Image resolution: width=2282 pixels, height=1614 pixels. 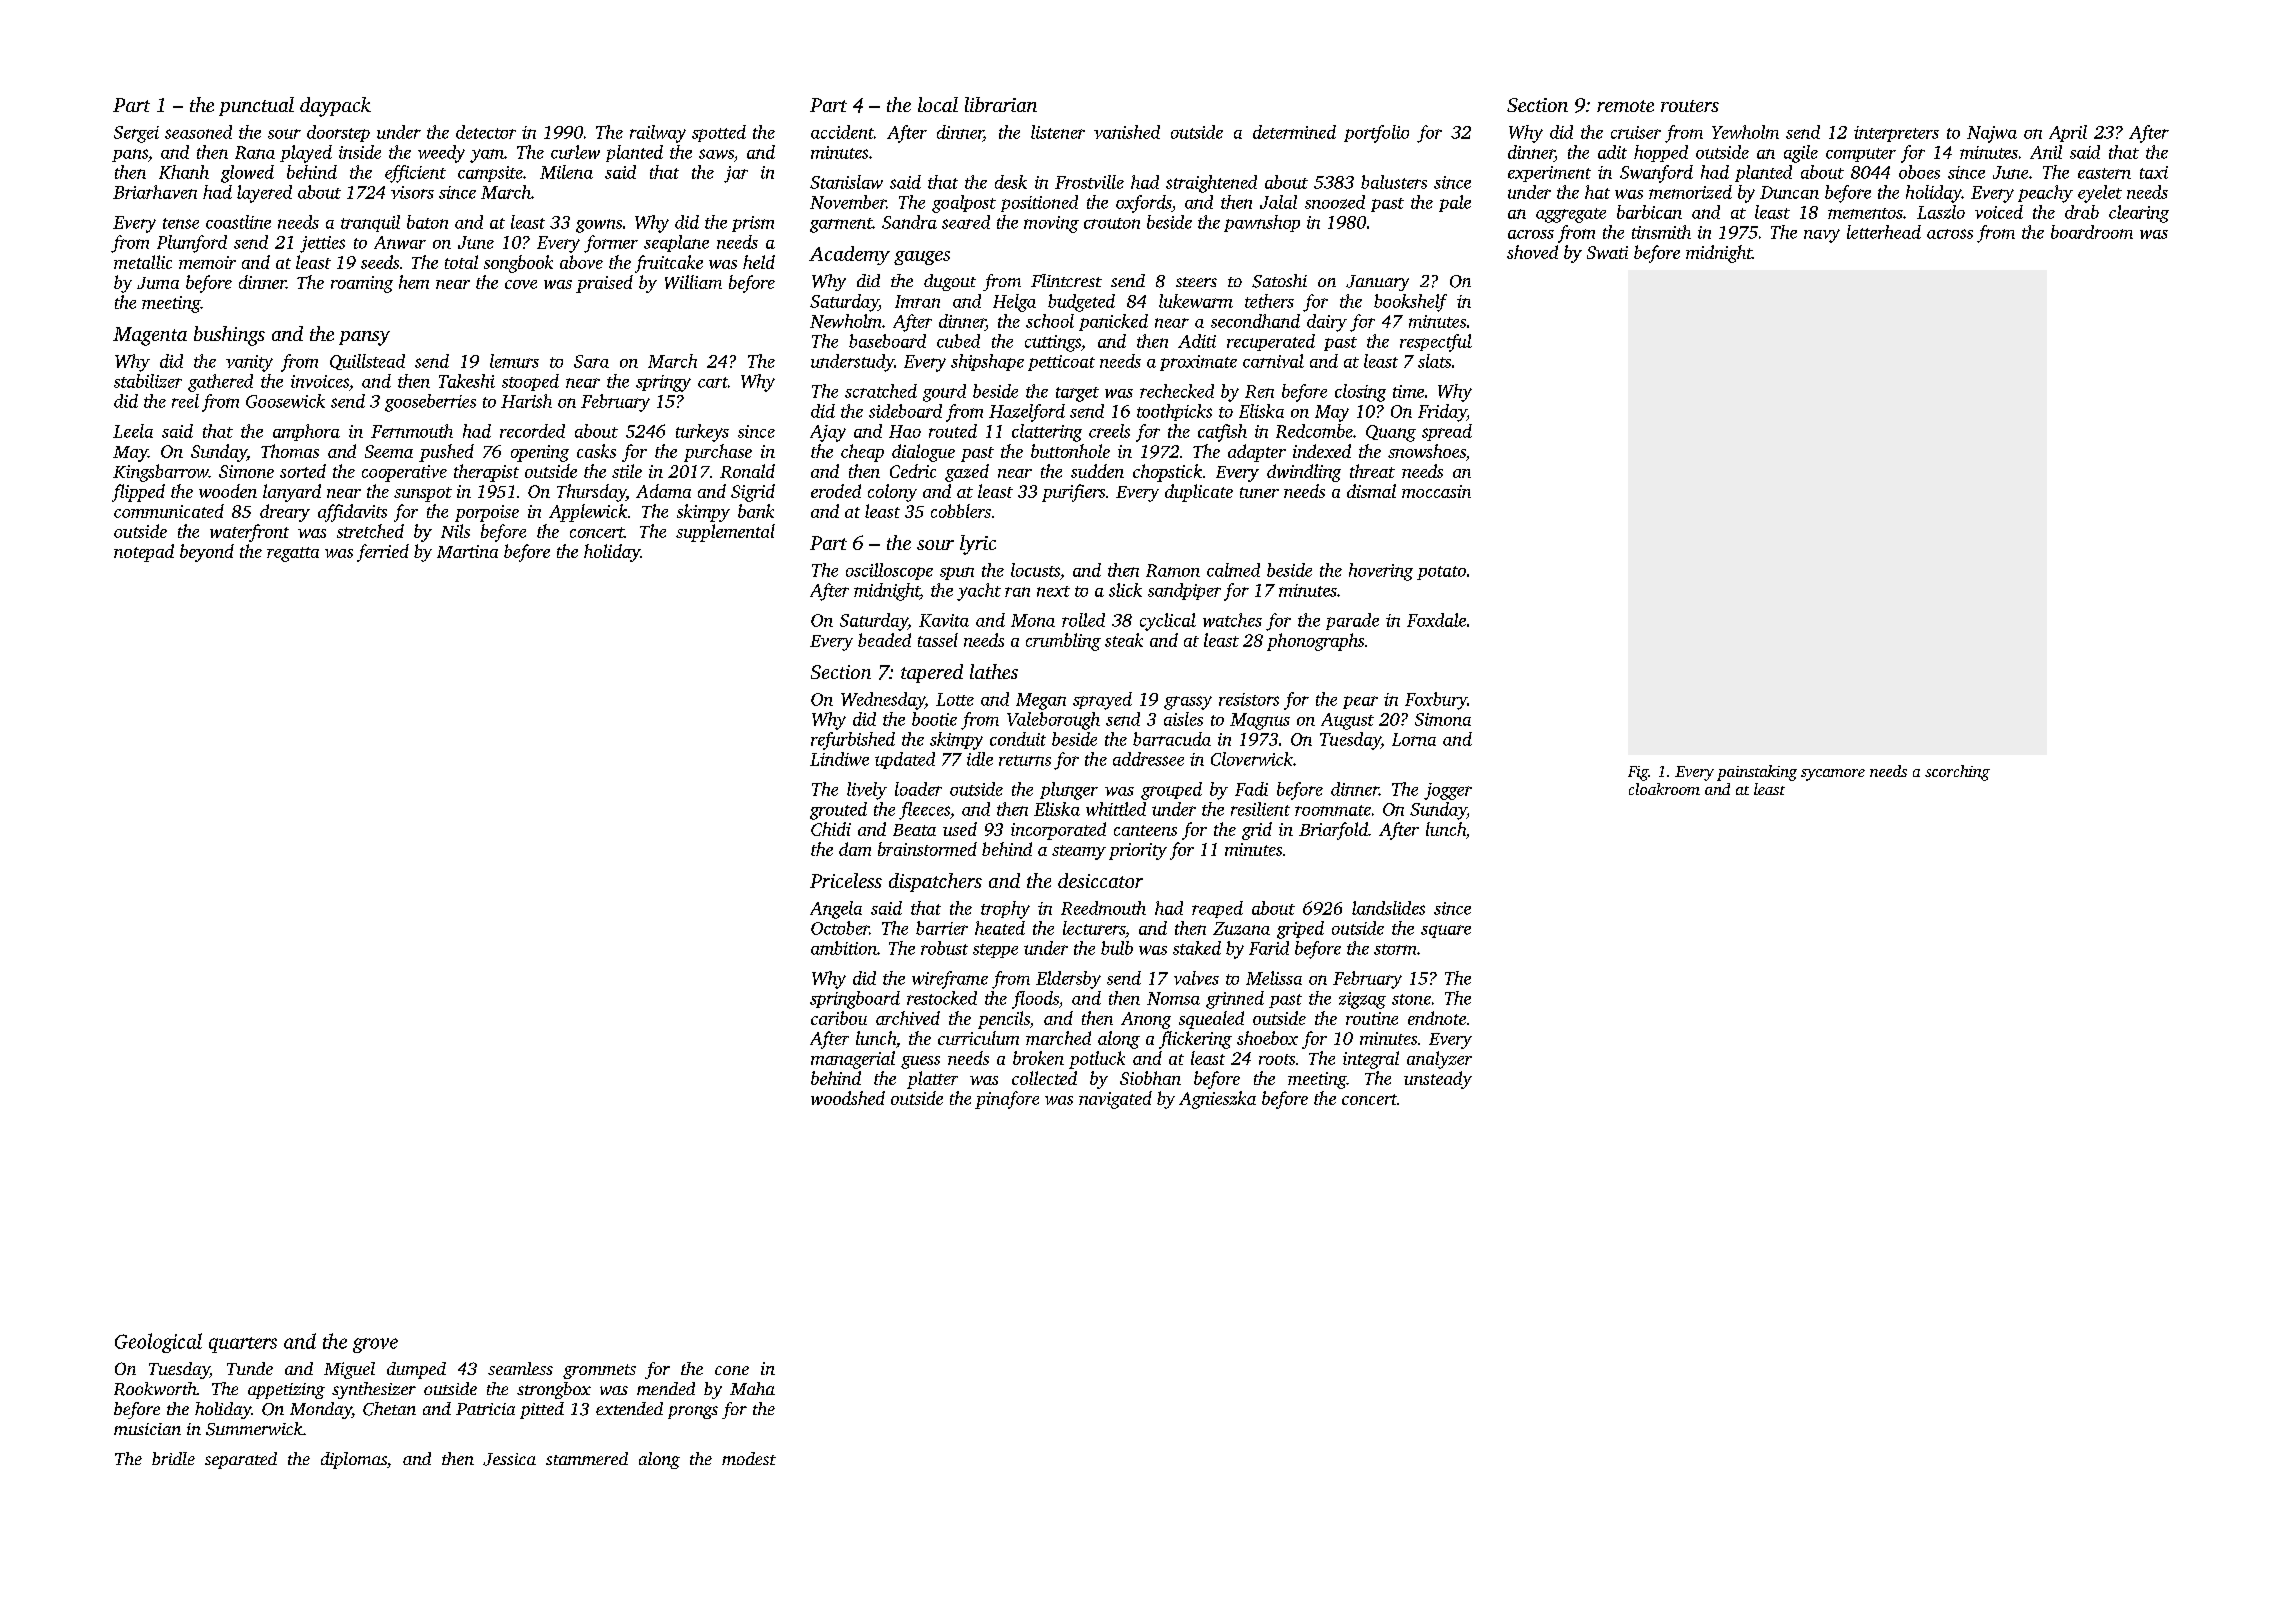 I want to click on supplemental, so click(x=725, y=533).
